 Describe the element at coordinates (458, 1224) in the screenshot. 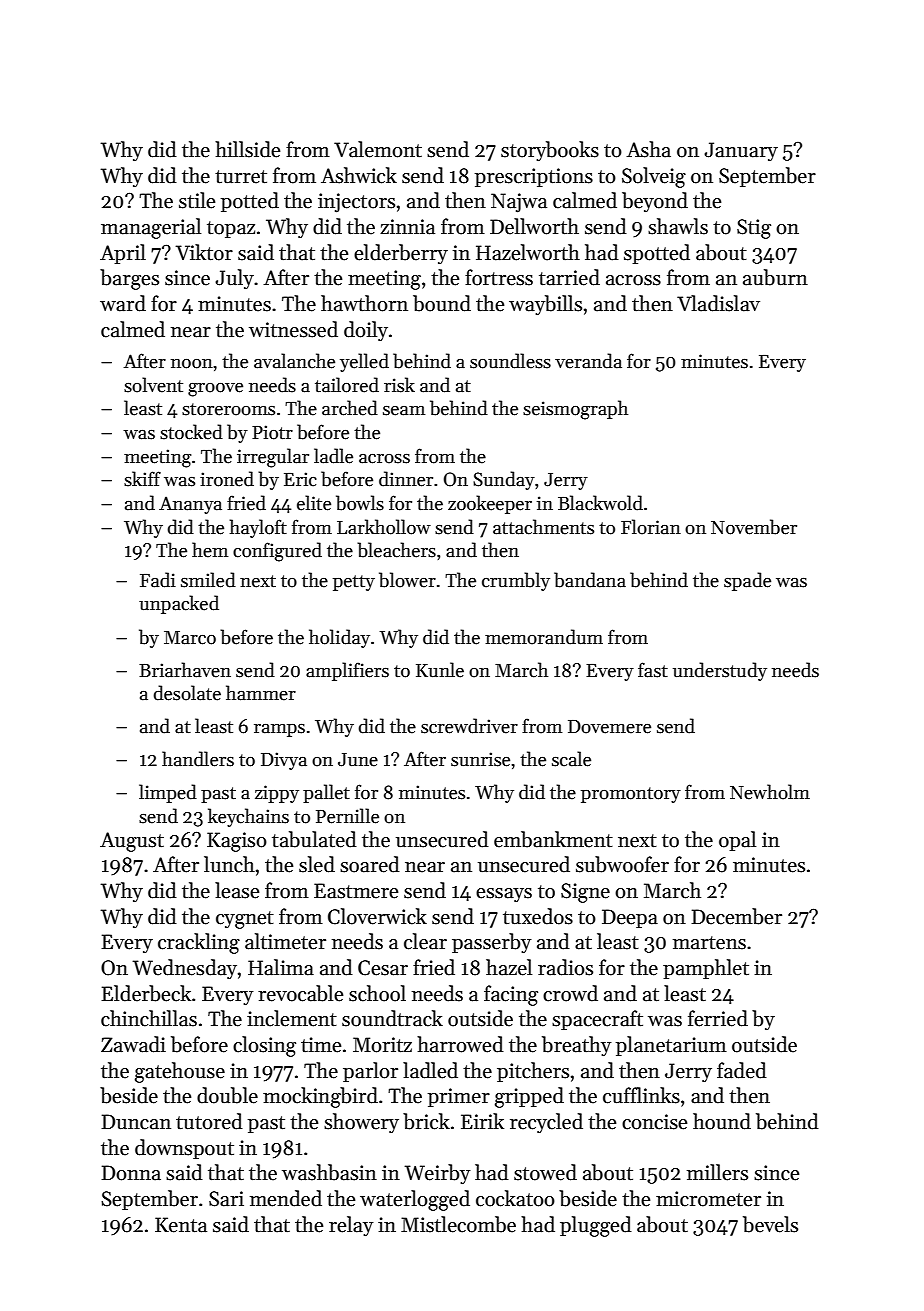

I see `Mistlecombe` at that location.
